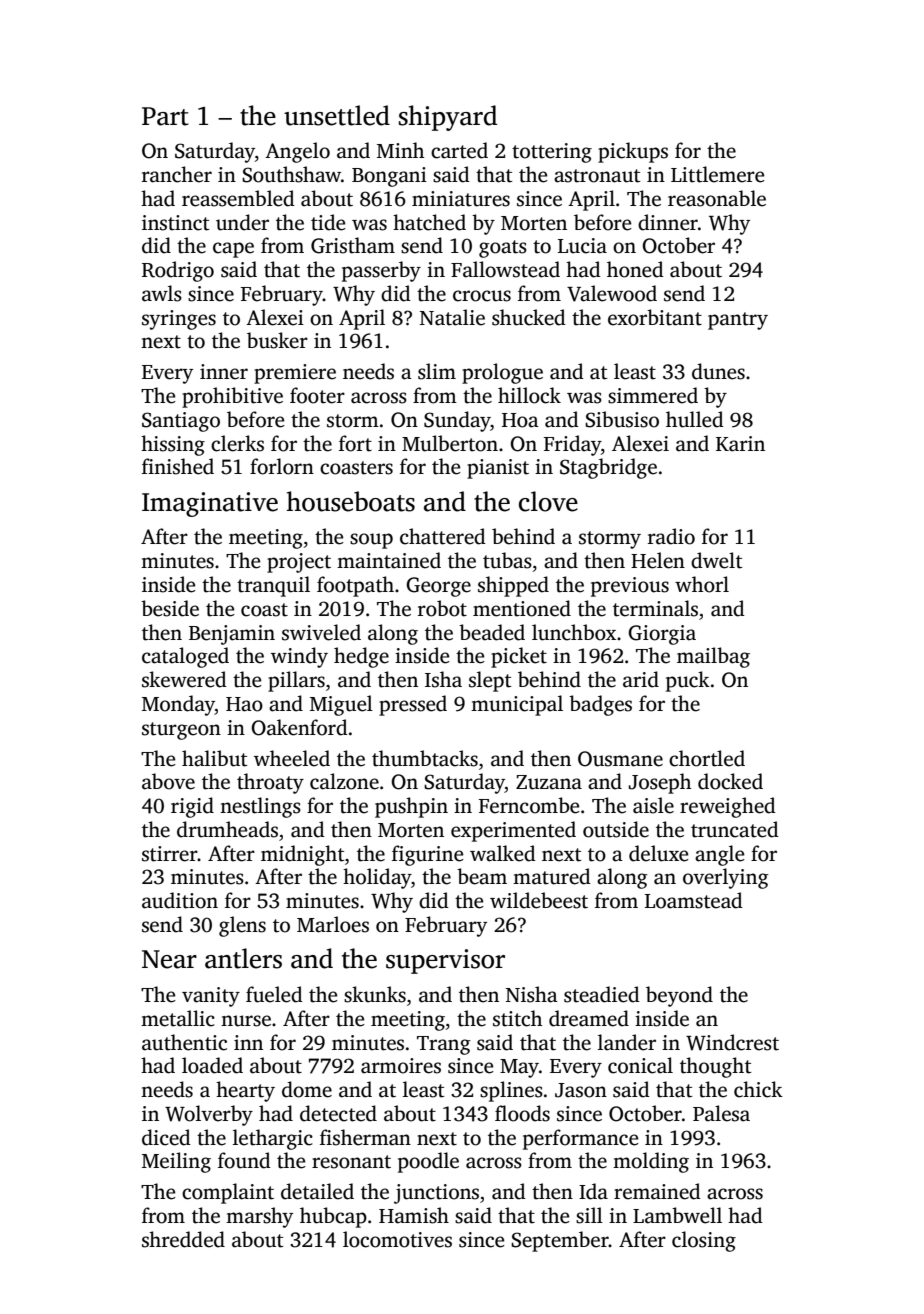 This screenshot has height=1314, width=924. What do you see at coordinates (270, 783) in the screenshot?
I see `throaty` at bounding box center [270, 783].
